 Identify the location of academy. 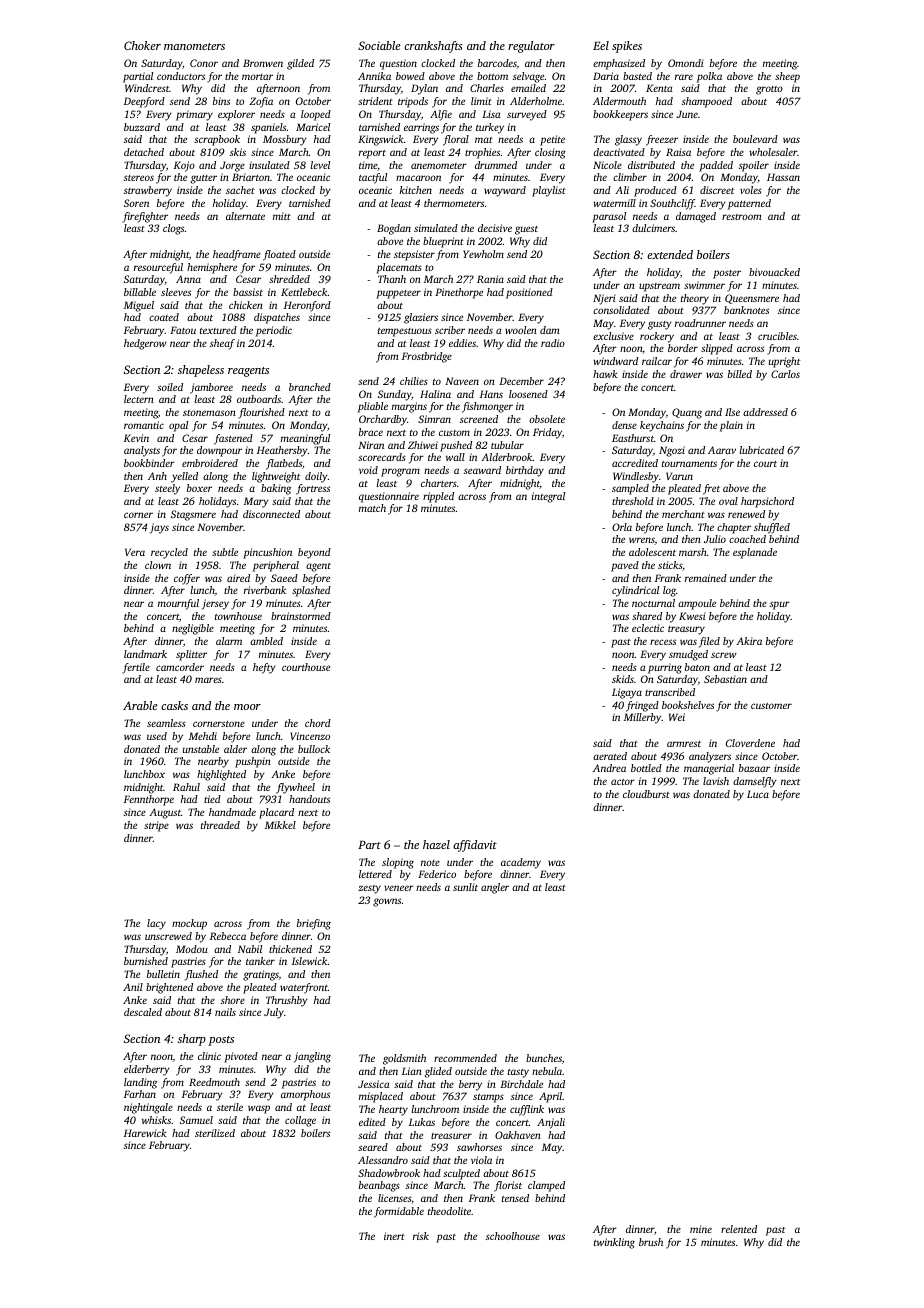
(521, 863).
